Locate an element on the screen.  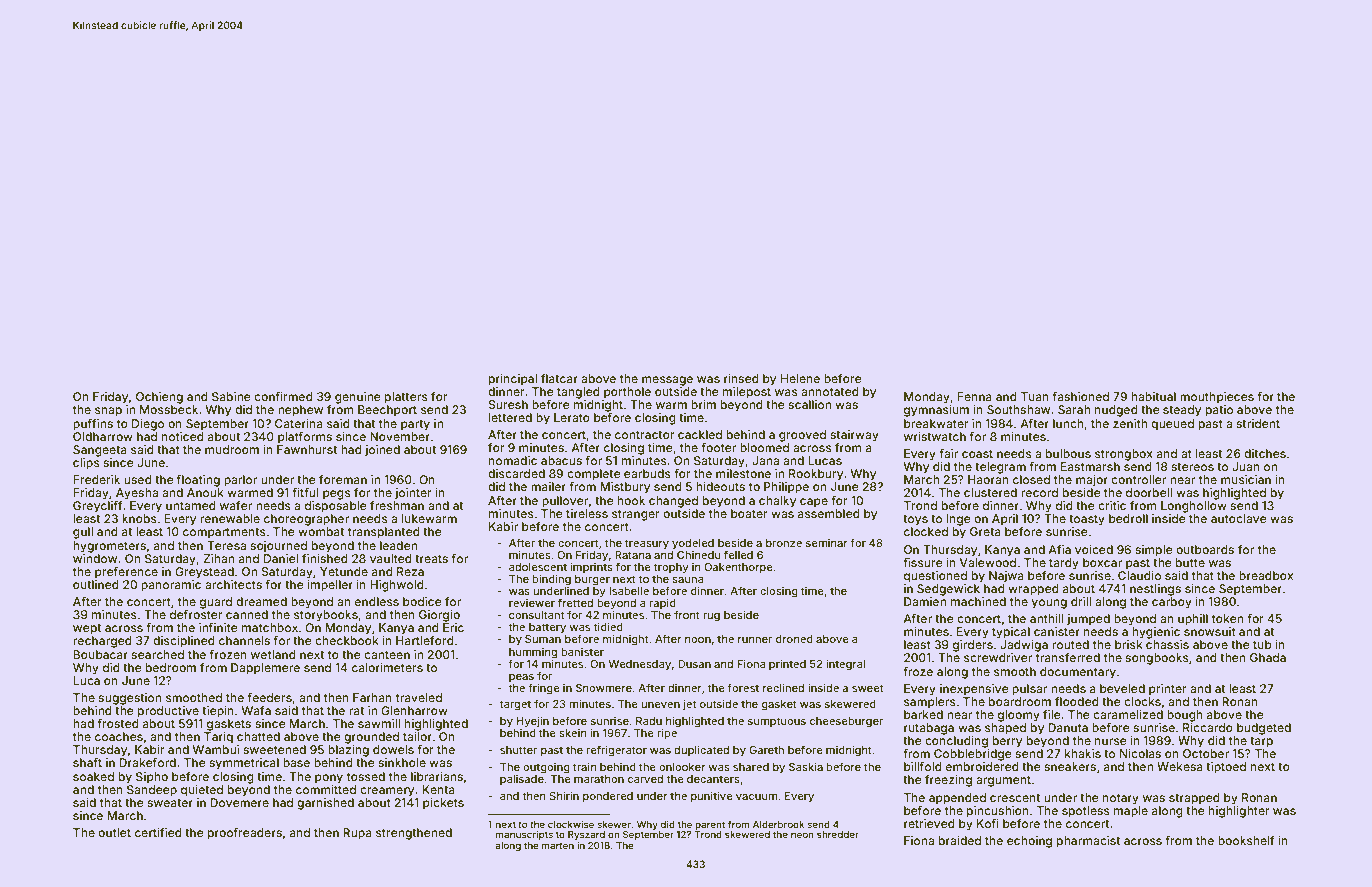
toys is located at coordinates (915, 520).
